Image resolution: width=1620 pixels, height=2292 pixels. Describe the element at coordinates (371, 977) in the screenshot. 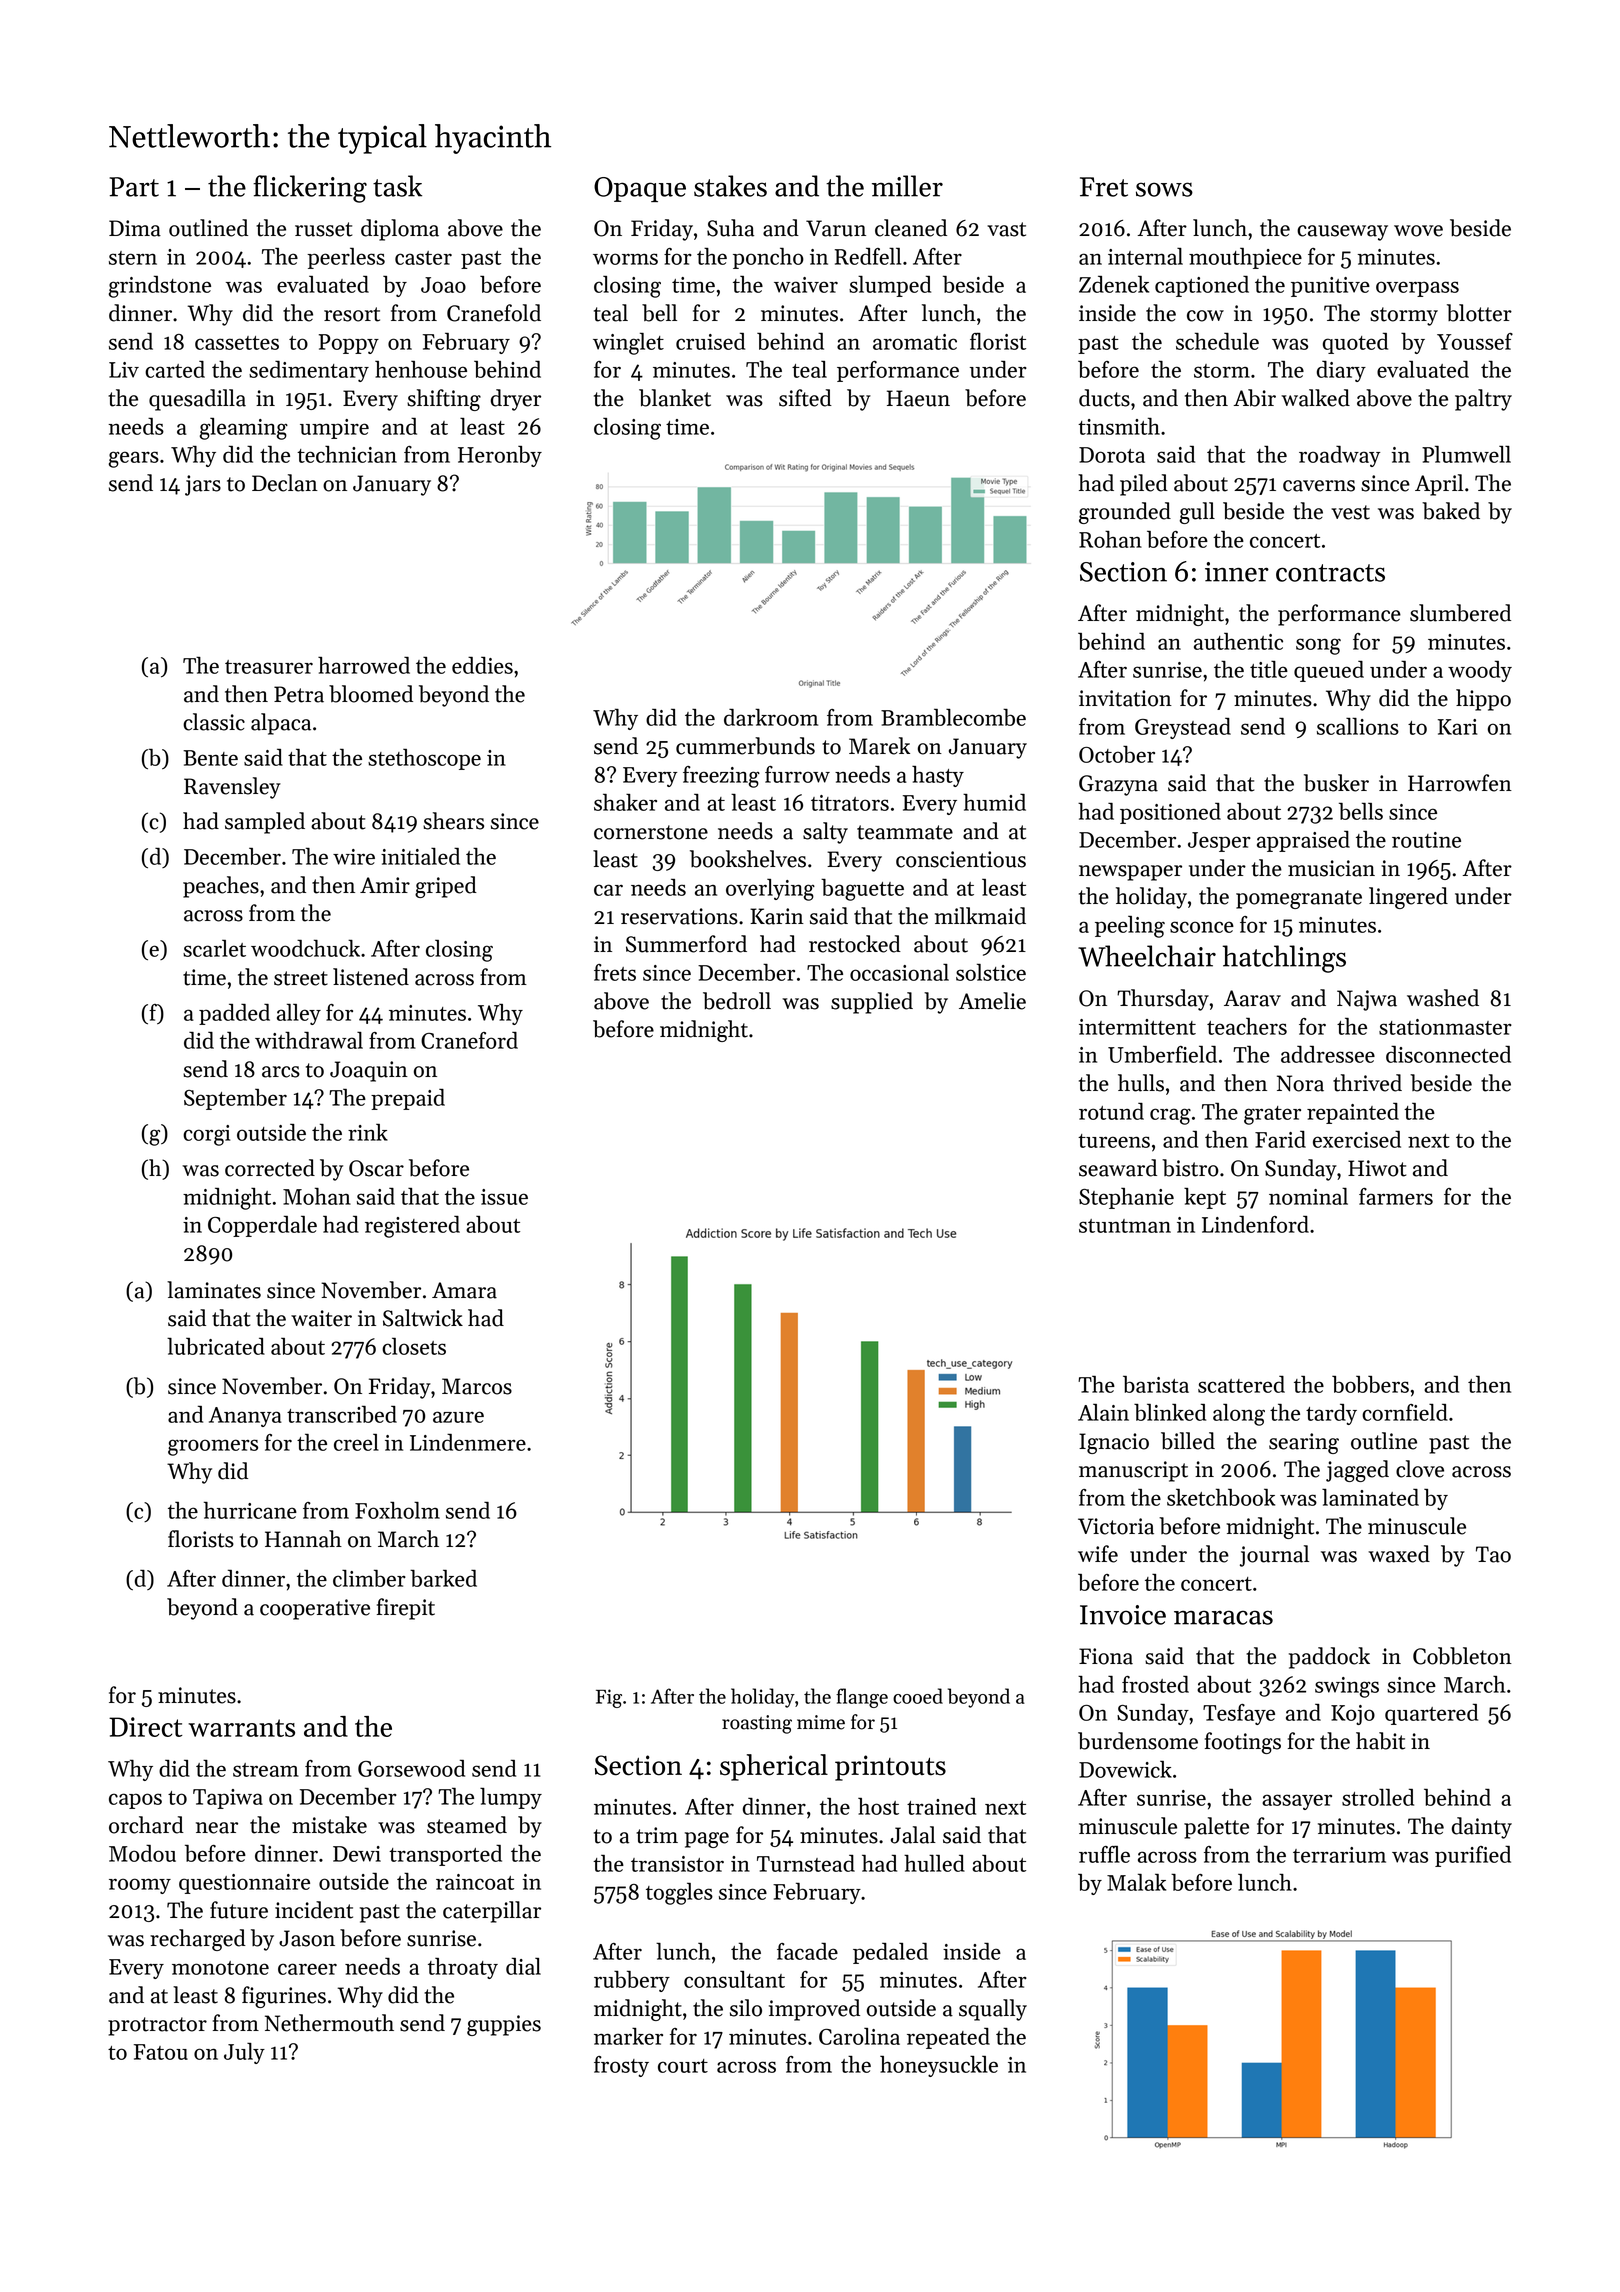

I see `listened` at that location.
